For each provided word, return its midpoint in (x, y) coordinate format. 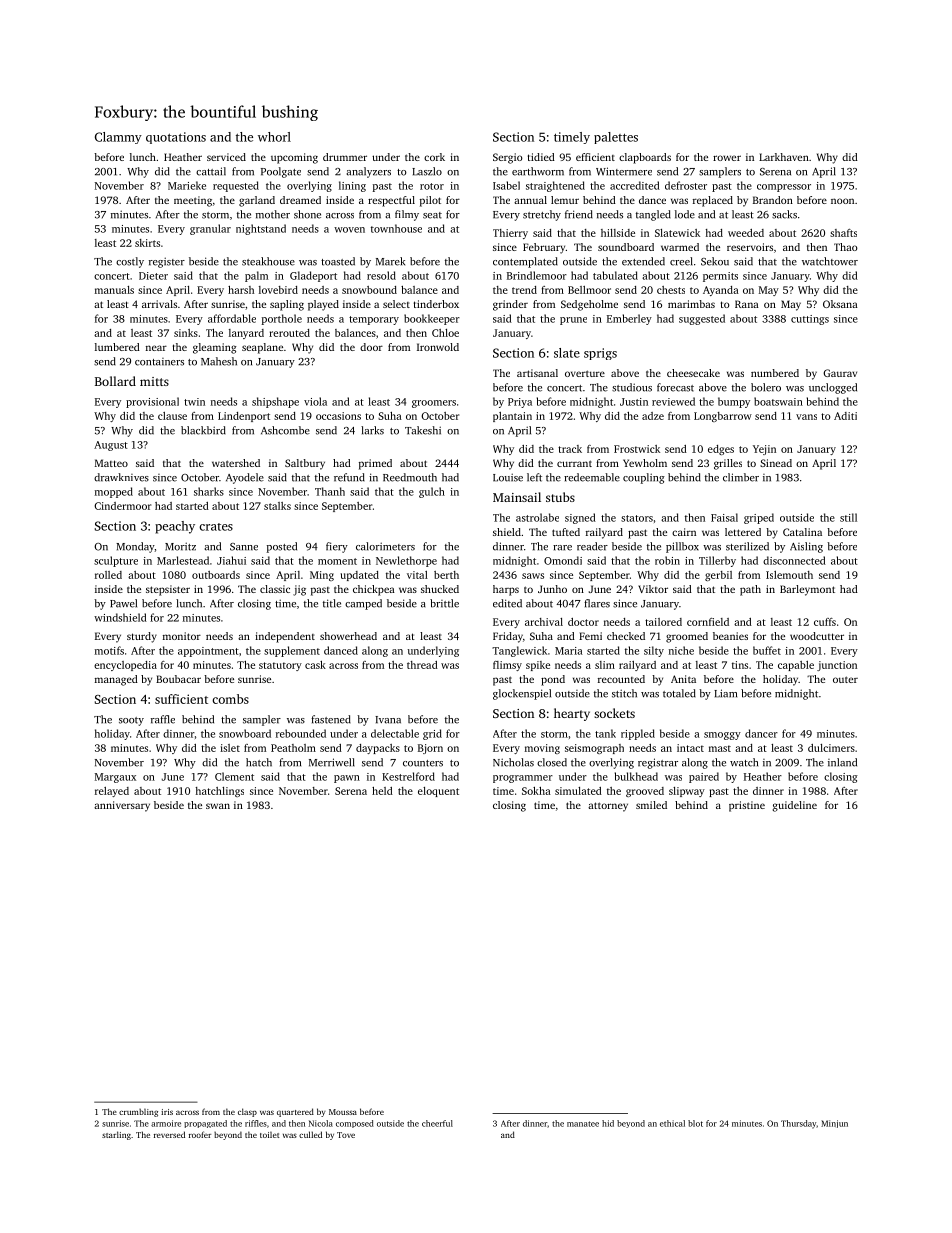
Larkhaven (784, 157)
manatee (583, 1124)
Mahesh (219, 361)
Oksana (840, 304)
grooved (645, 792)
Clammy (118, 138)
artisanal (537, 373)
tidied (541, 157)
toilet (269, 1135)
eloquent (438, 792)
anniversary (122, 806)
